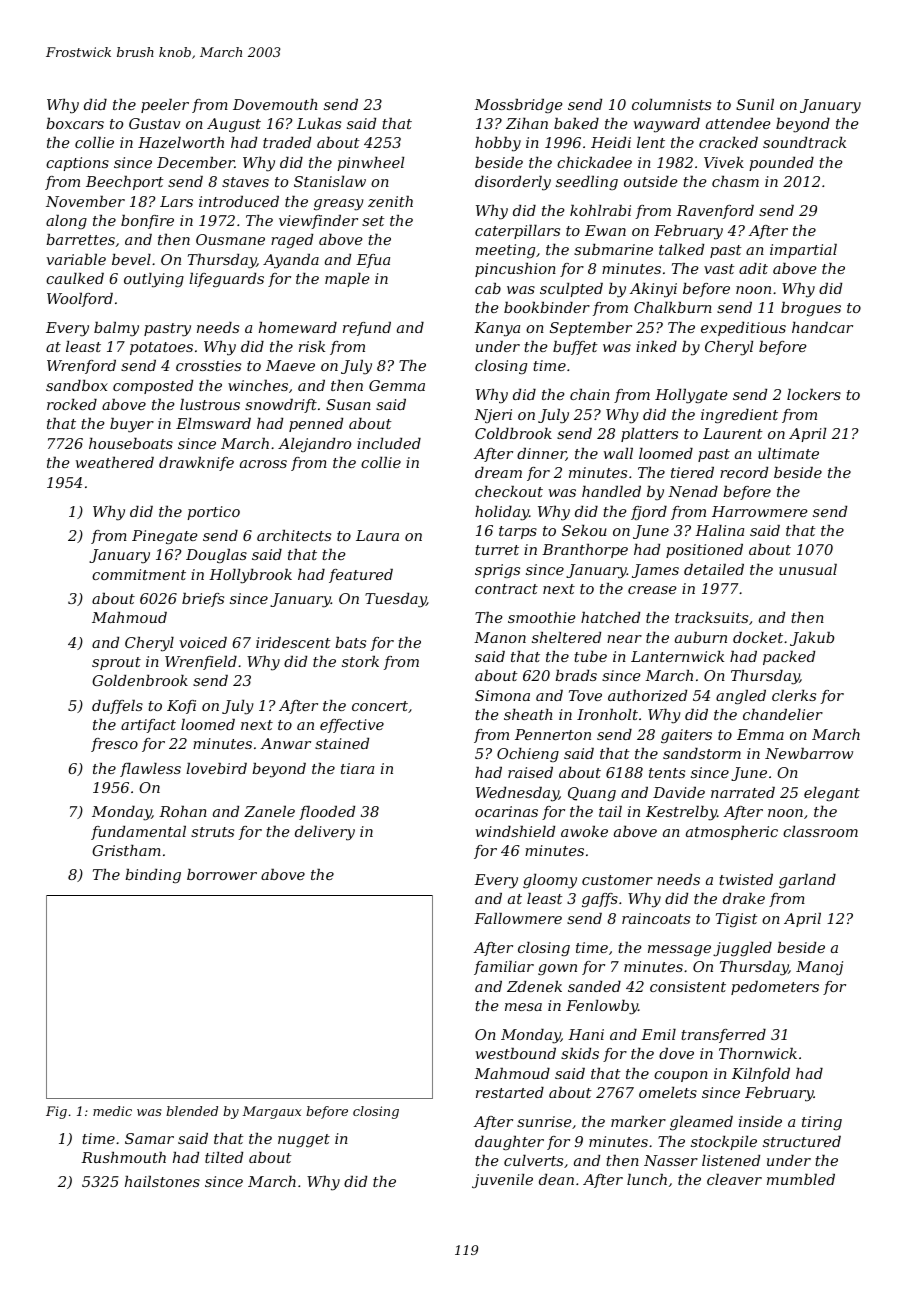  Describe the element at coordinates (162, 1181) in the page. I see `hailstones` at that location.
